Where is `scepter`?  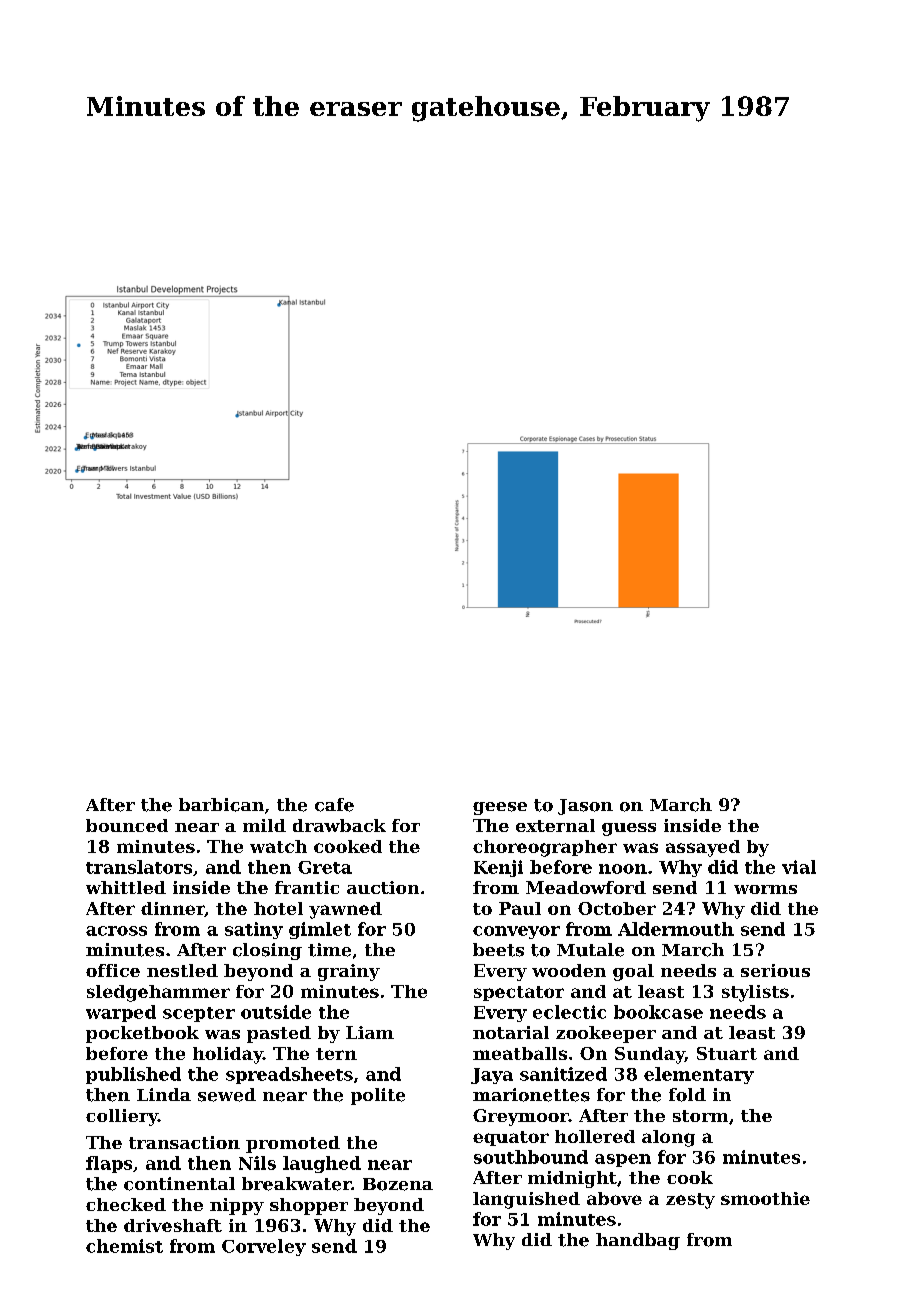 scepter is located at coordinates (199, 1014).
